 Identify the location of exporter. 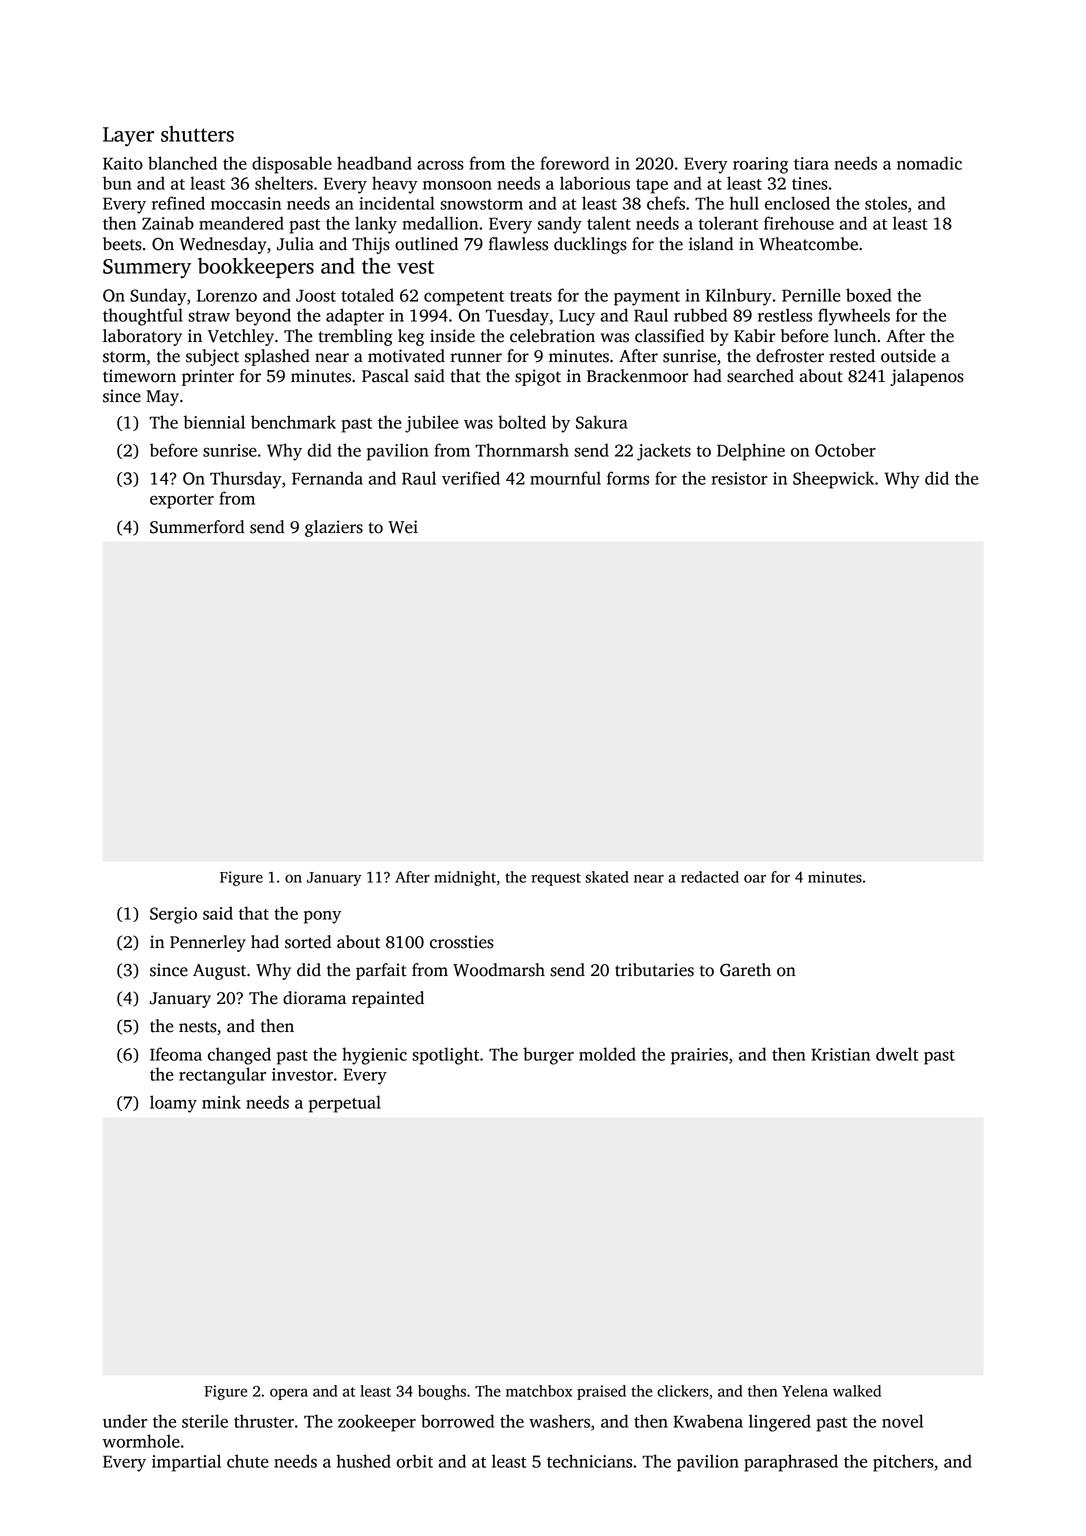
(182, 501).
